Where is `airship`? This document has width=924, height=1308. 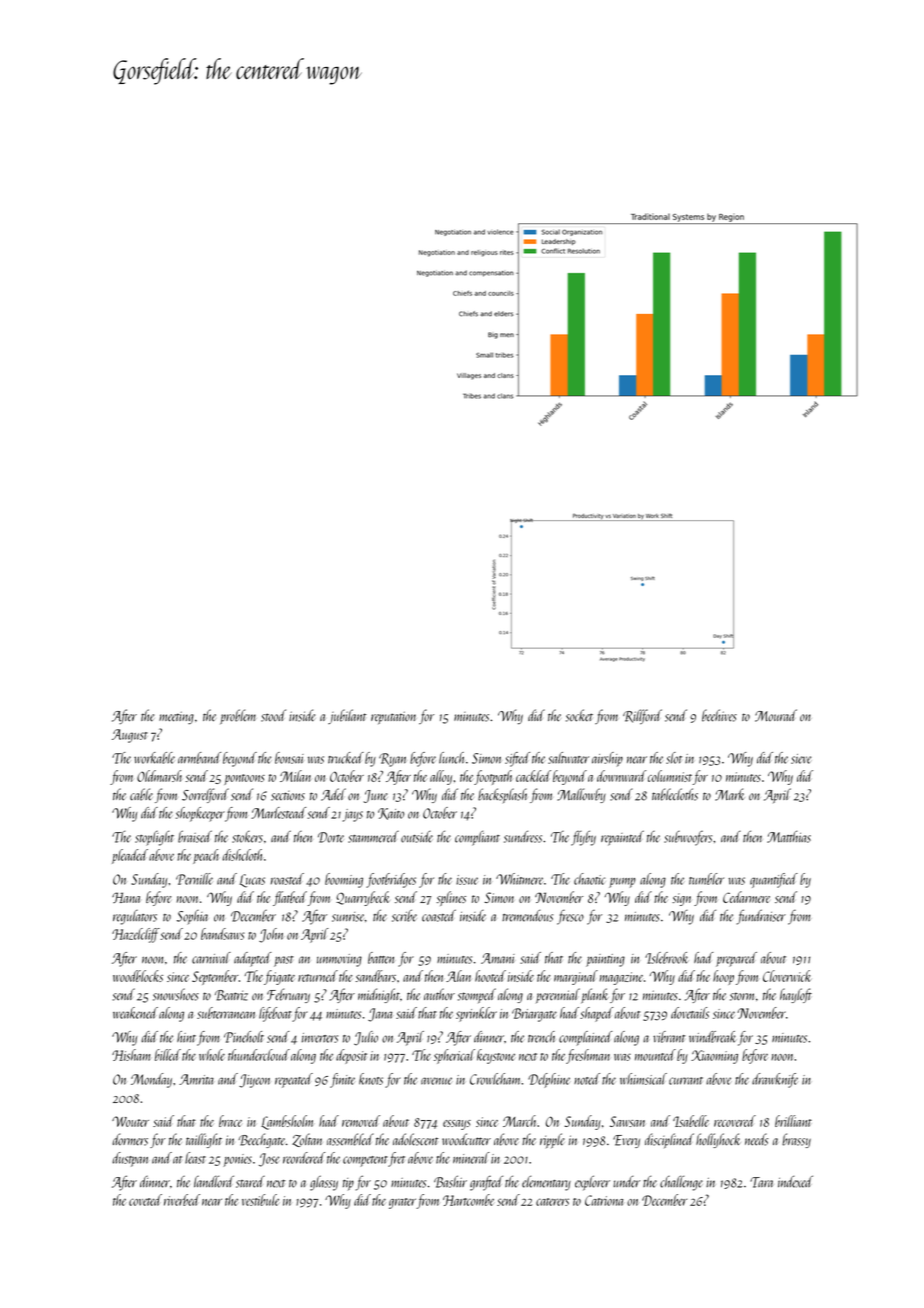
airship is located at coordinates (607, 759).
